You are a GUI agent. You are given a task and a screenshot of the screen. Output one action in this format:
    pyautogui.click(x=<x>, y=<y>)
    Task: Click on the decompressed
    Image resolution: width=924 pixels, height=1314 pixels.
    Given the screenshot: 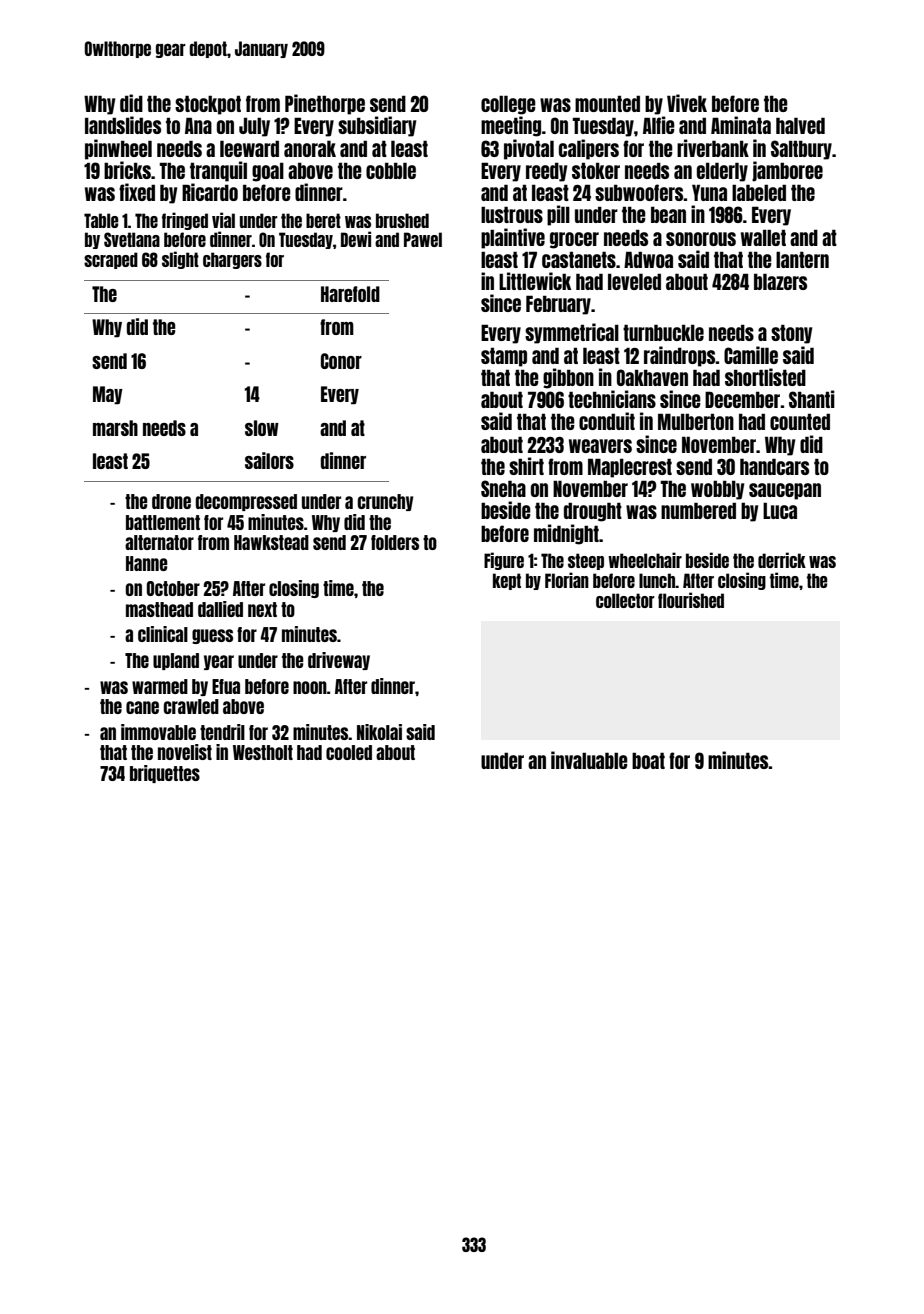 What is the action you would take?
    pyautogui.click(x=246, y=502)
